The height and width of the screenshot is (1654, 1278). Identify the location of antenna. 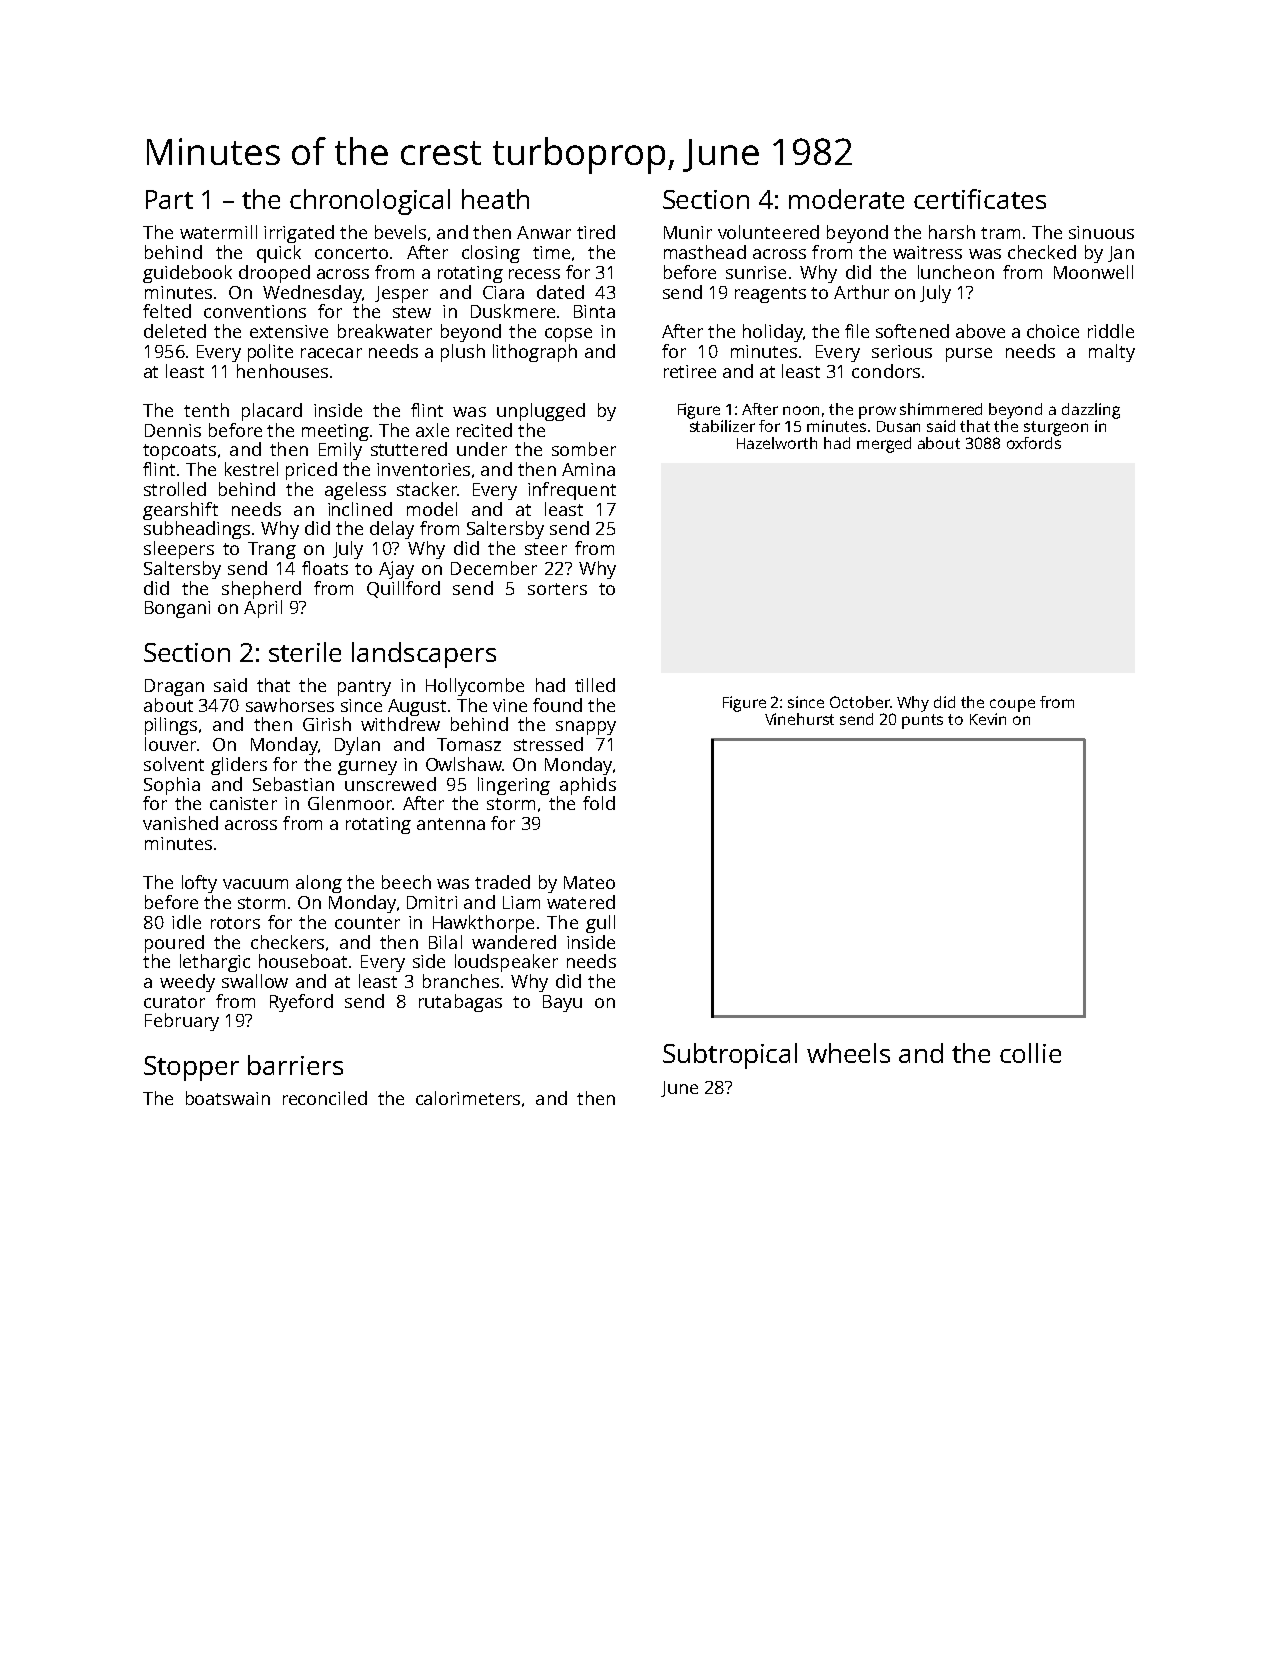
(451, 824).
